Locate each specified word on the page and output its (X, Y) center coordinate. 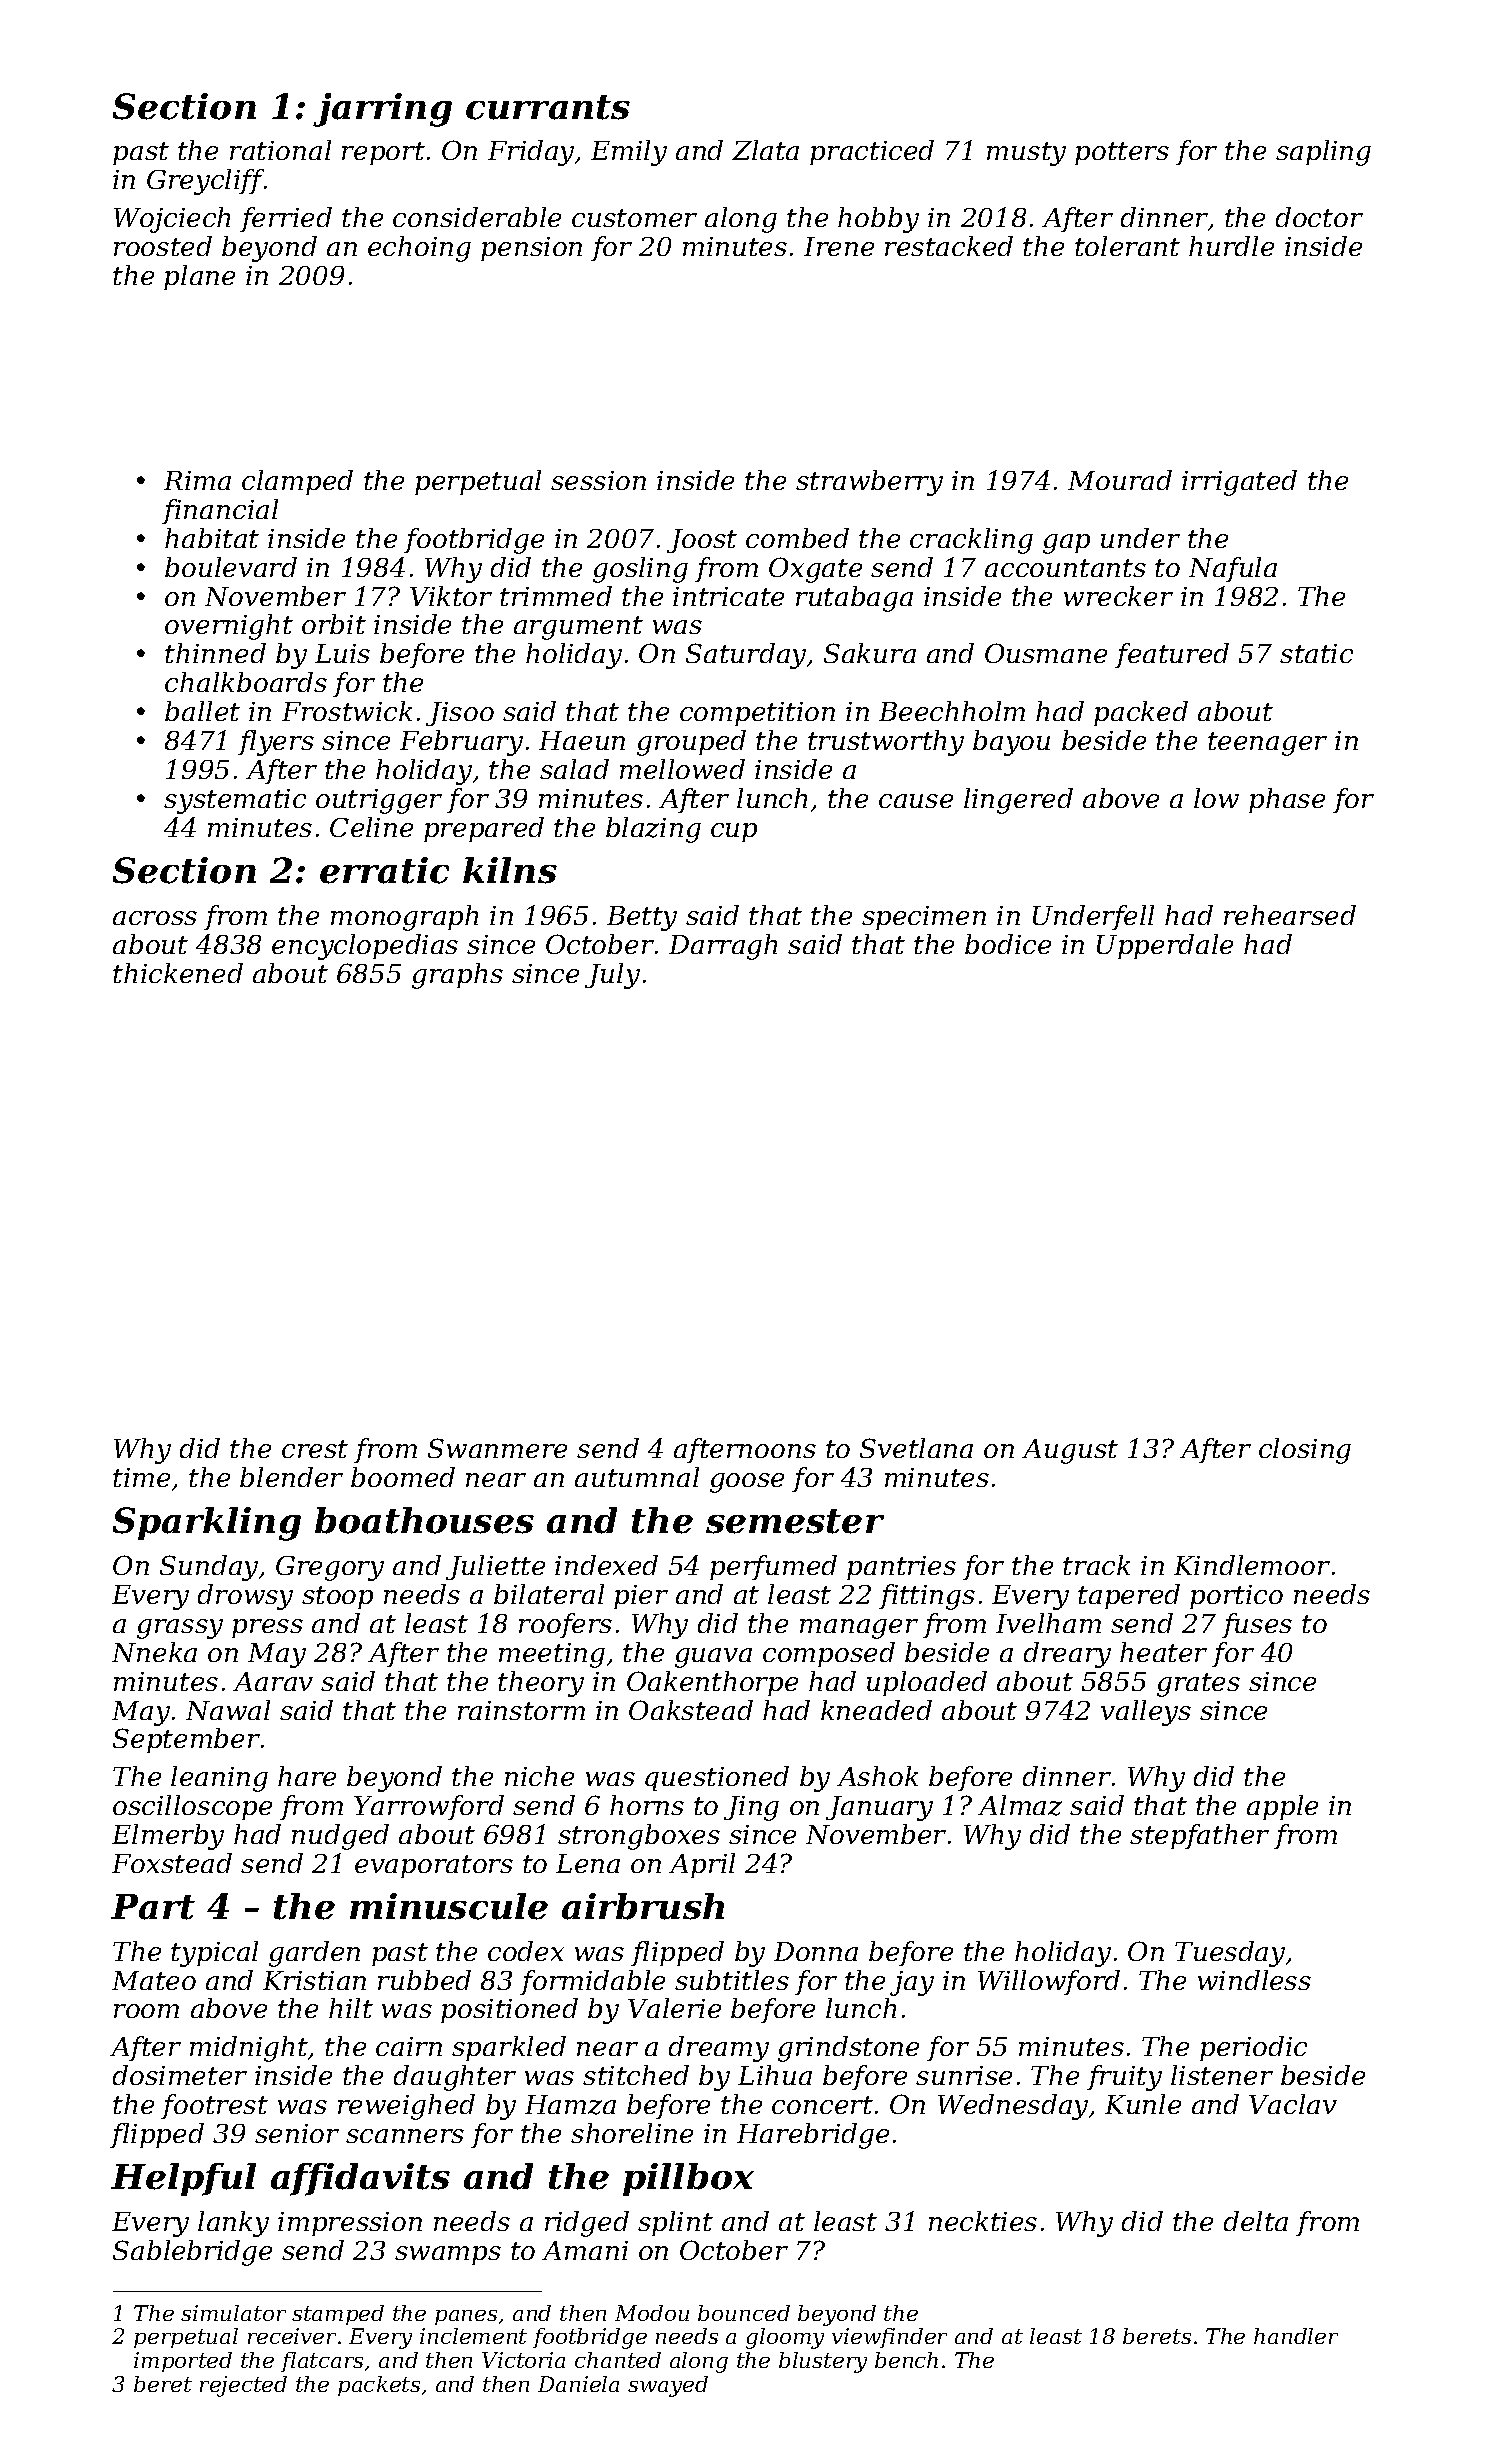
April (702, 1865)
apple (1282, 1807)
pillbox (688, 2179)
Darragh (723, 947)
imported (183, 2362)
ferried (286, 219)
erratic (384, 870)
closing (1305, 1451)
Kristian (314, 1980)
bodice (1008, 944)
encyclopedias (365, 947)
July (612, 976)
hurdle (1231, 246)
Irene (839, 246)
